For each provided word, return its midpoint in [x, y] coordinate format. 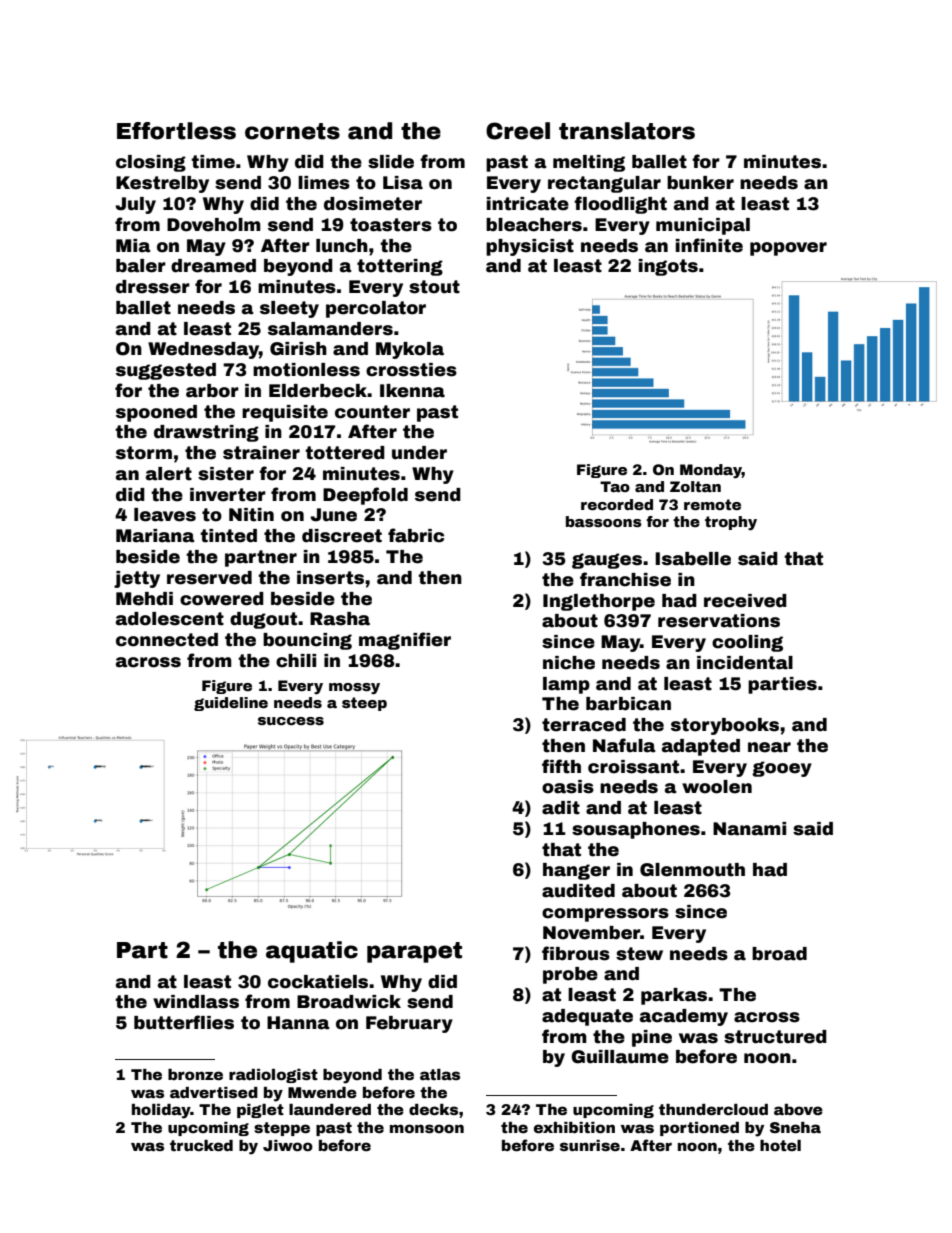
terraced [584, 725]
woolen [717, 787]
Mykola [410, 350]
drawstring [206, 433]
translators [627, 131]
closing [151, 163]
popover [788, 249]
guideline [231, 704]
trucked [201, 1145]
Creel [518, 131]
